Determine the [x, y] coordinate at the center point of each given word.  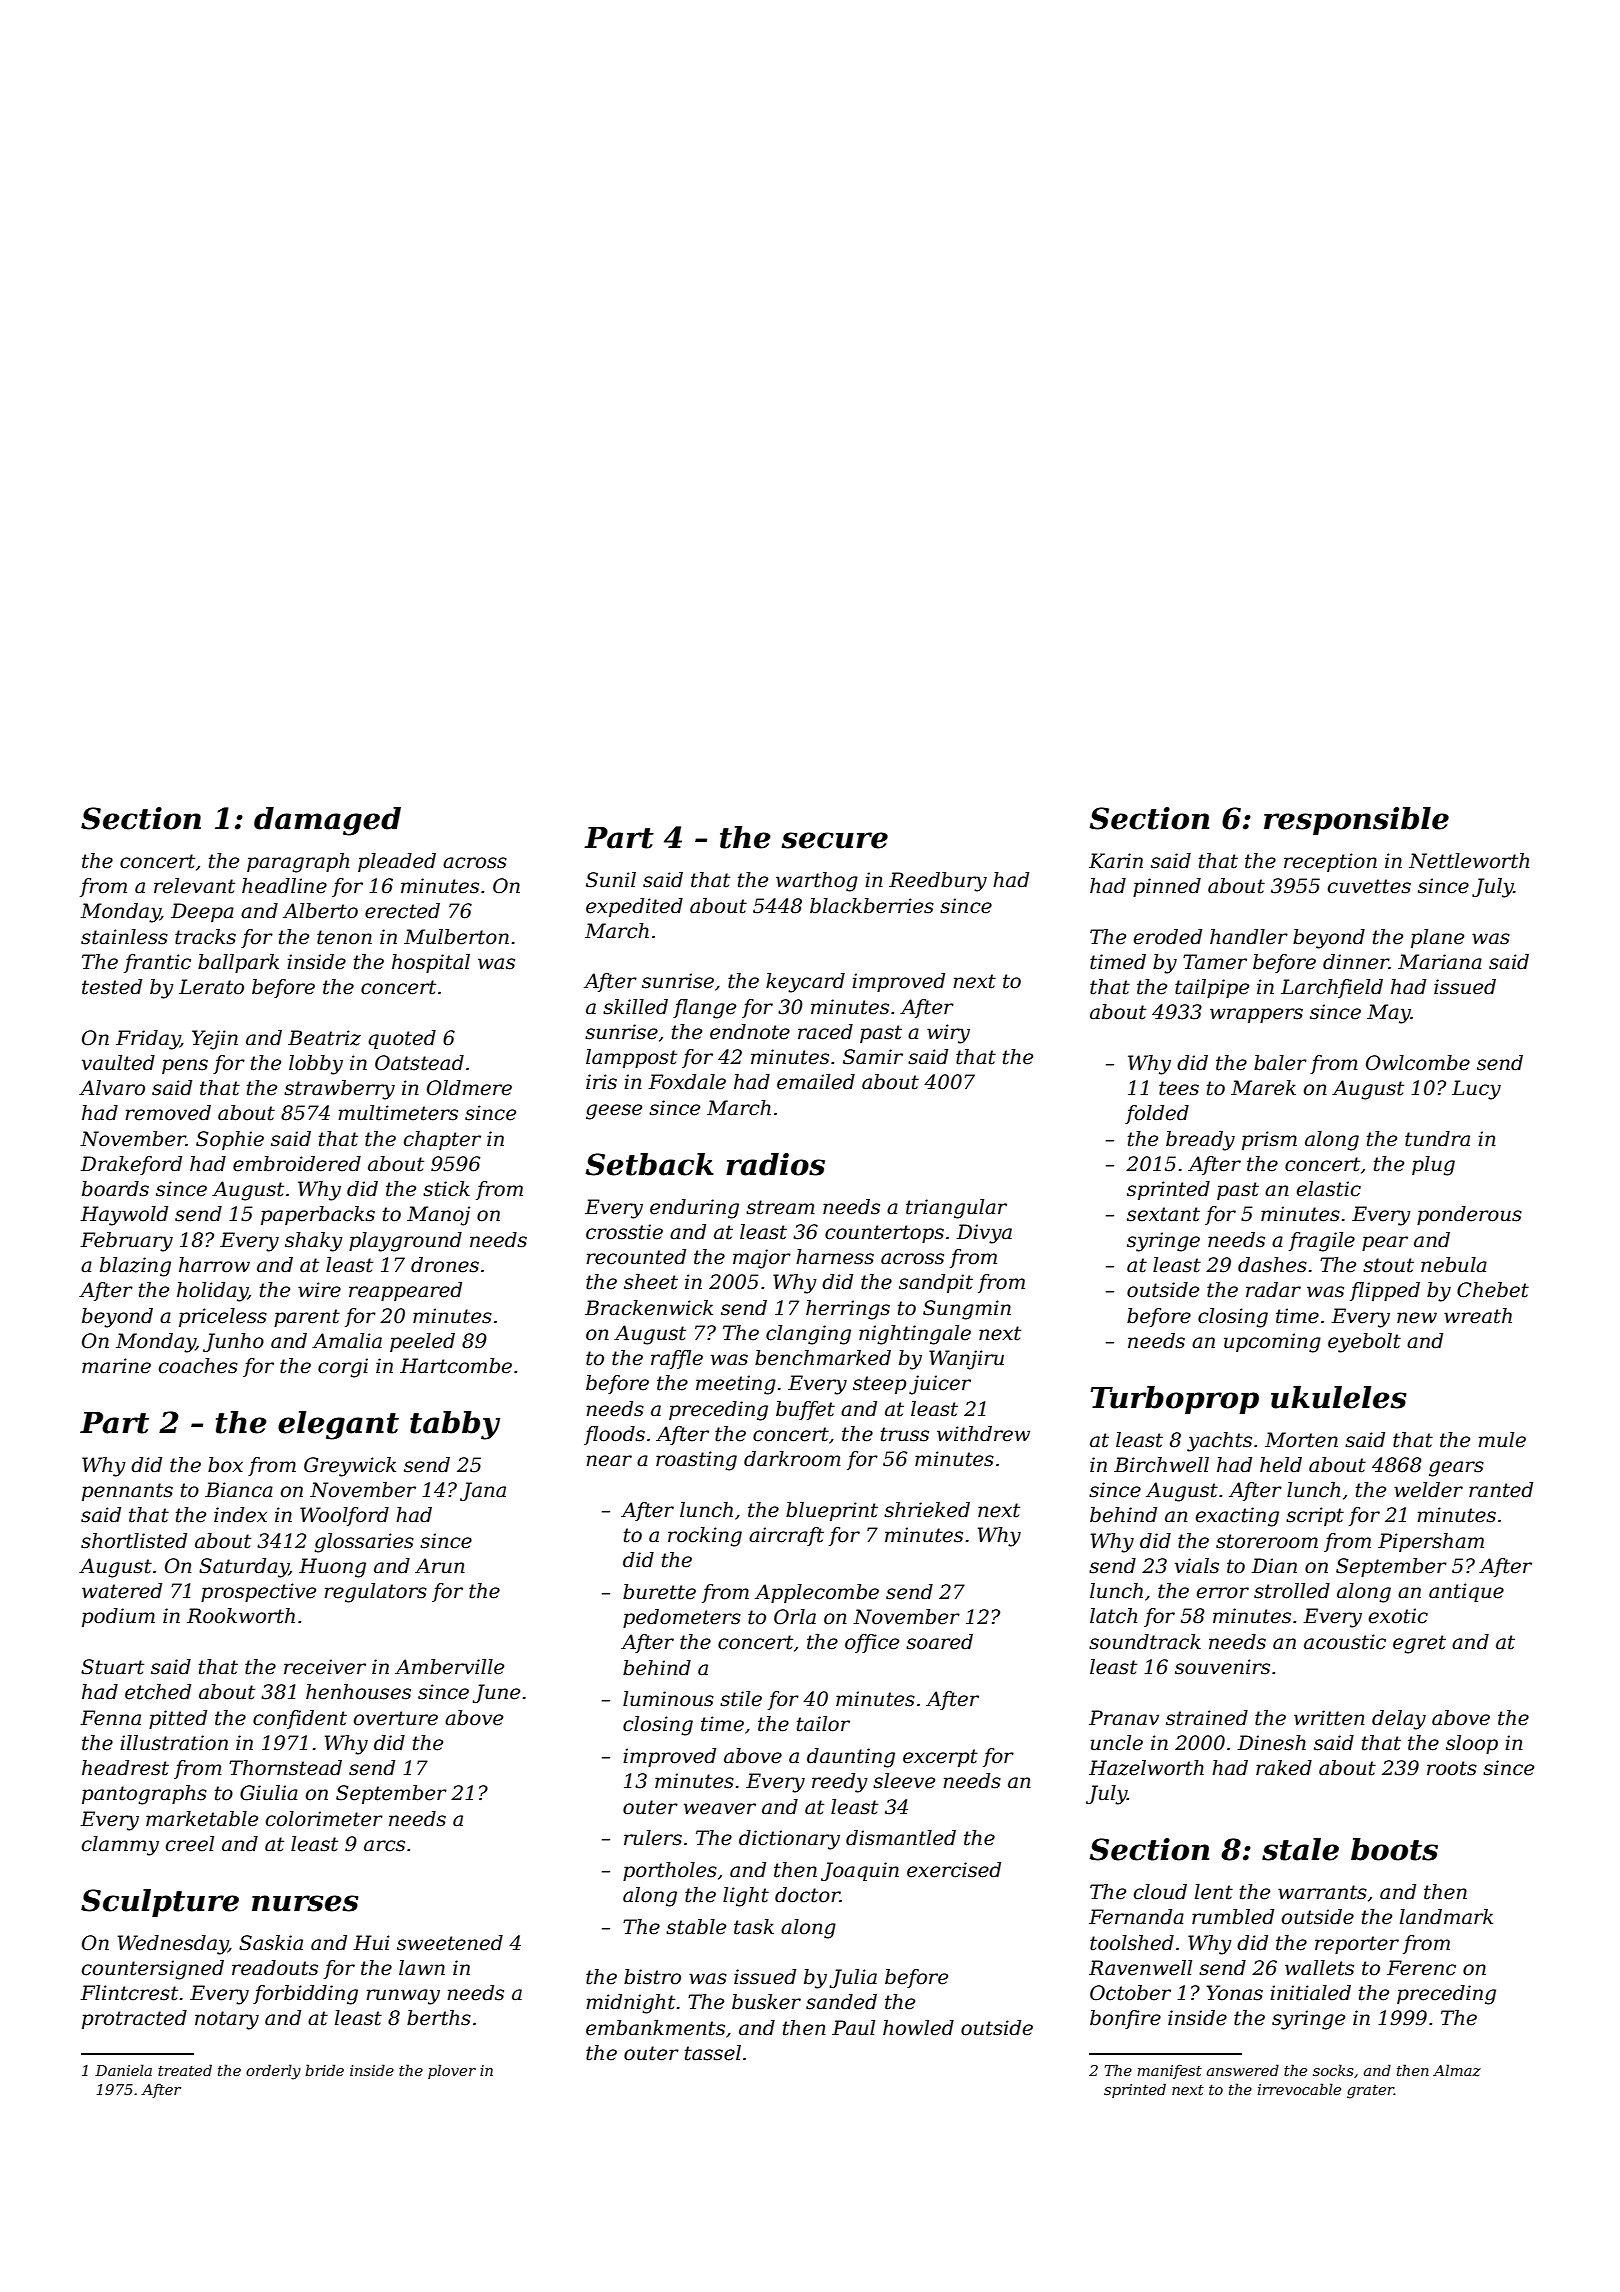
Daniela [123, 2070]
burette [659, 1592]
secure [835, 840]
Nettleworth [1469, 861]
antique [1466, 1592]
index [240, 1515]
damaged [327, 821]
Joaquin [860, 1871]
